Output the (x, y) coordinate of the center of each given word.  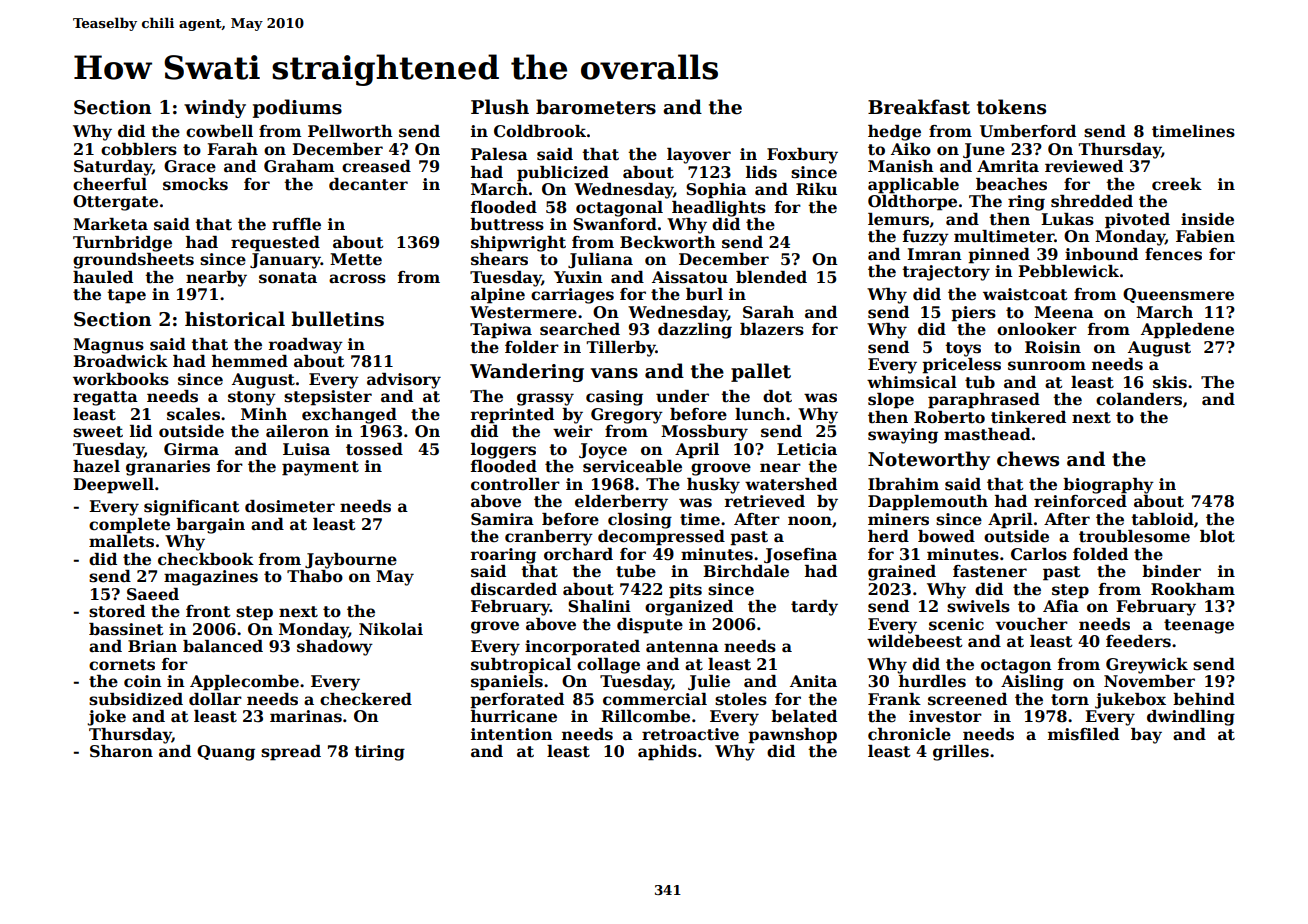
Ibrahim (903, 484)
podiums (297, 108)
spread (291, 753)
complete (129, 526)
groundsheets (133, 261)
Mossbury (704, 433)
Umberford (1028, 131)
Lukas (1067, 219)
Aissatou (690, 277)
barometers (596, 107)
